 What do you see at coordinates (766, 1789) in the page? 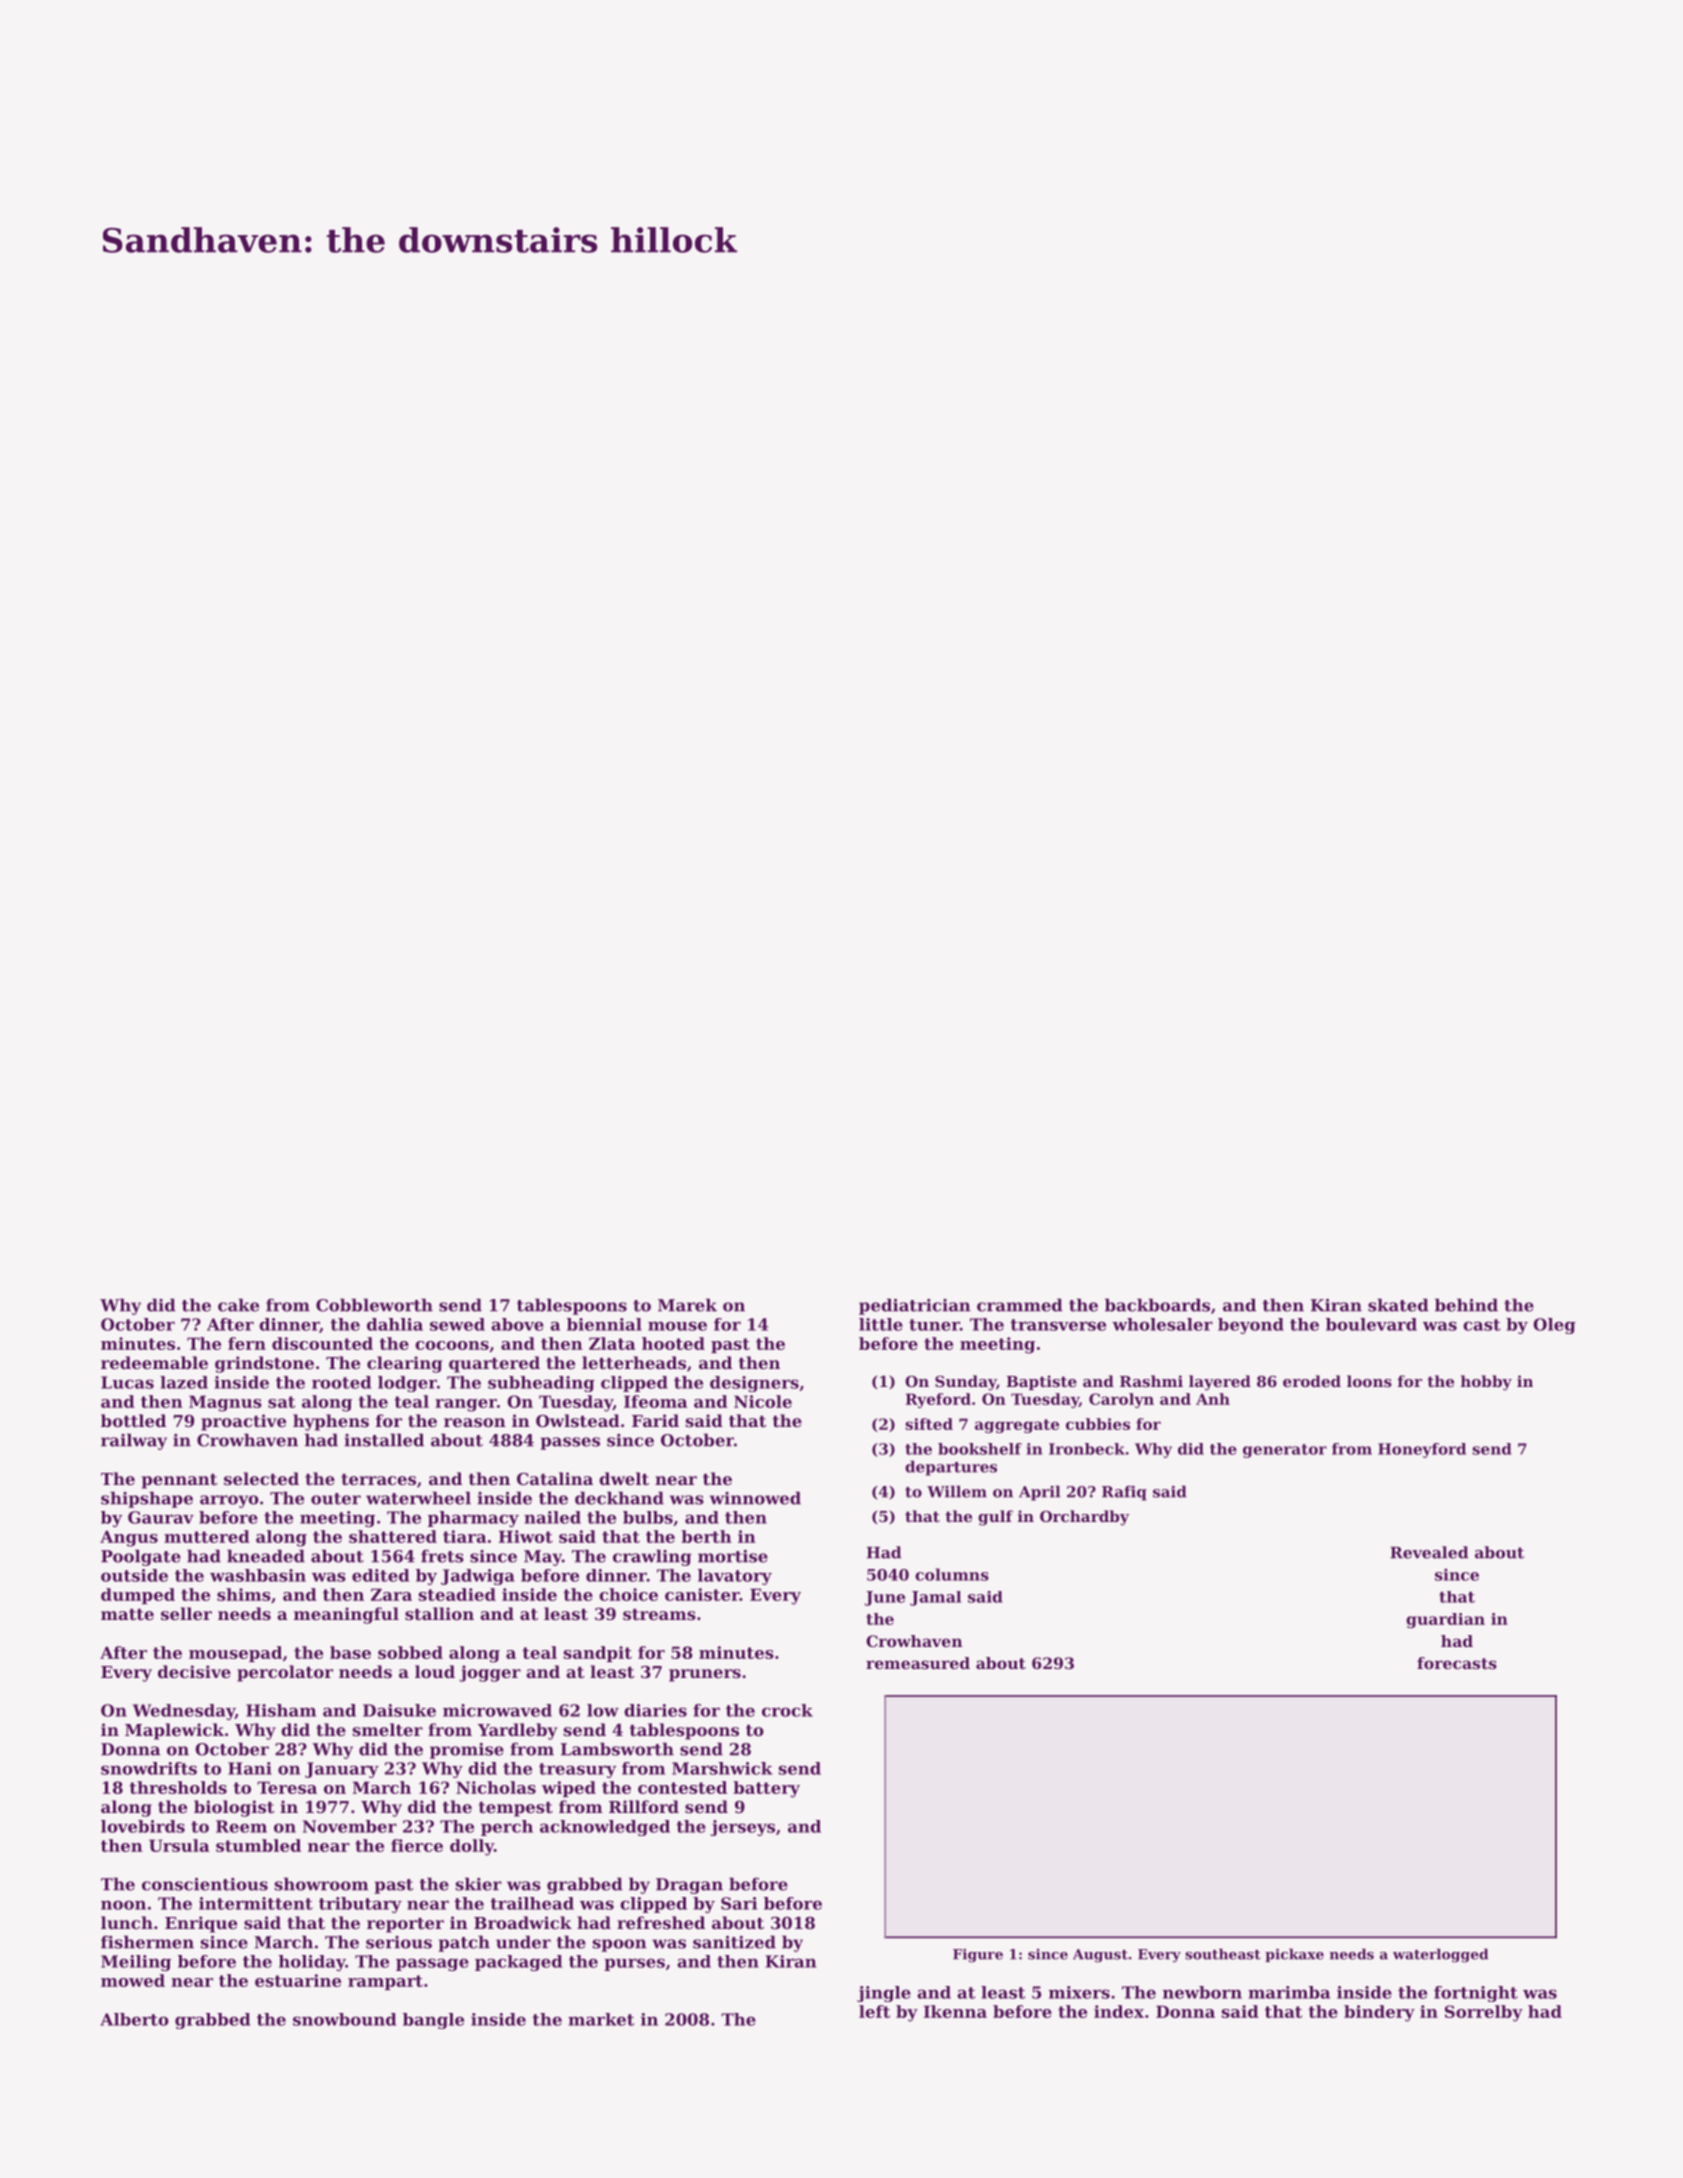
I see `battery` at bounding box center [766, 1789].
